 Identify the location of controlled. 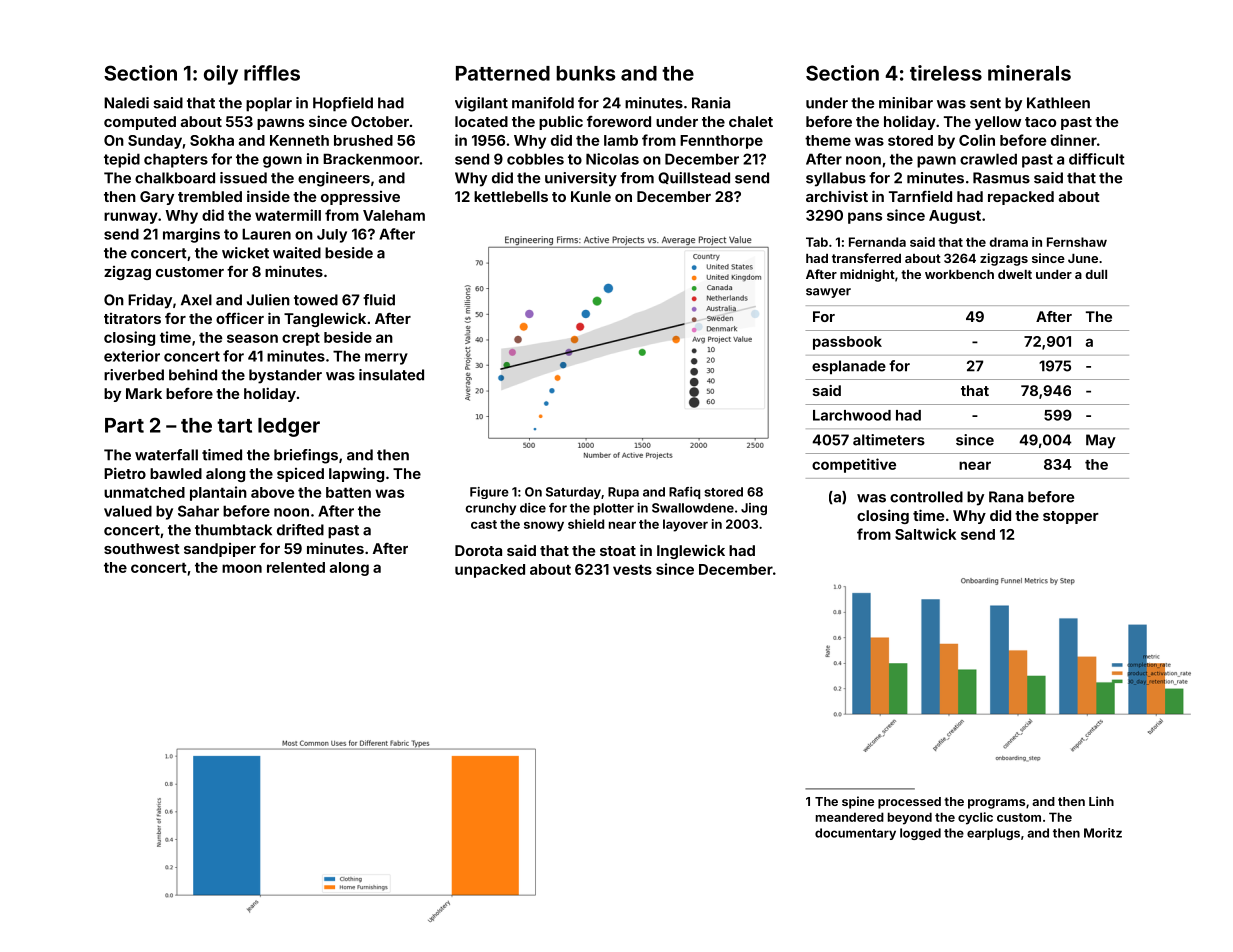
(926, 497).
